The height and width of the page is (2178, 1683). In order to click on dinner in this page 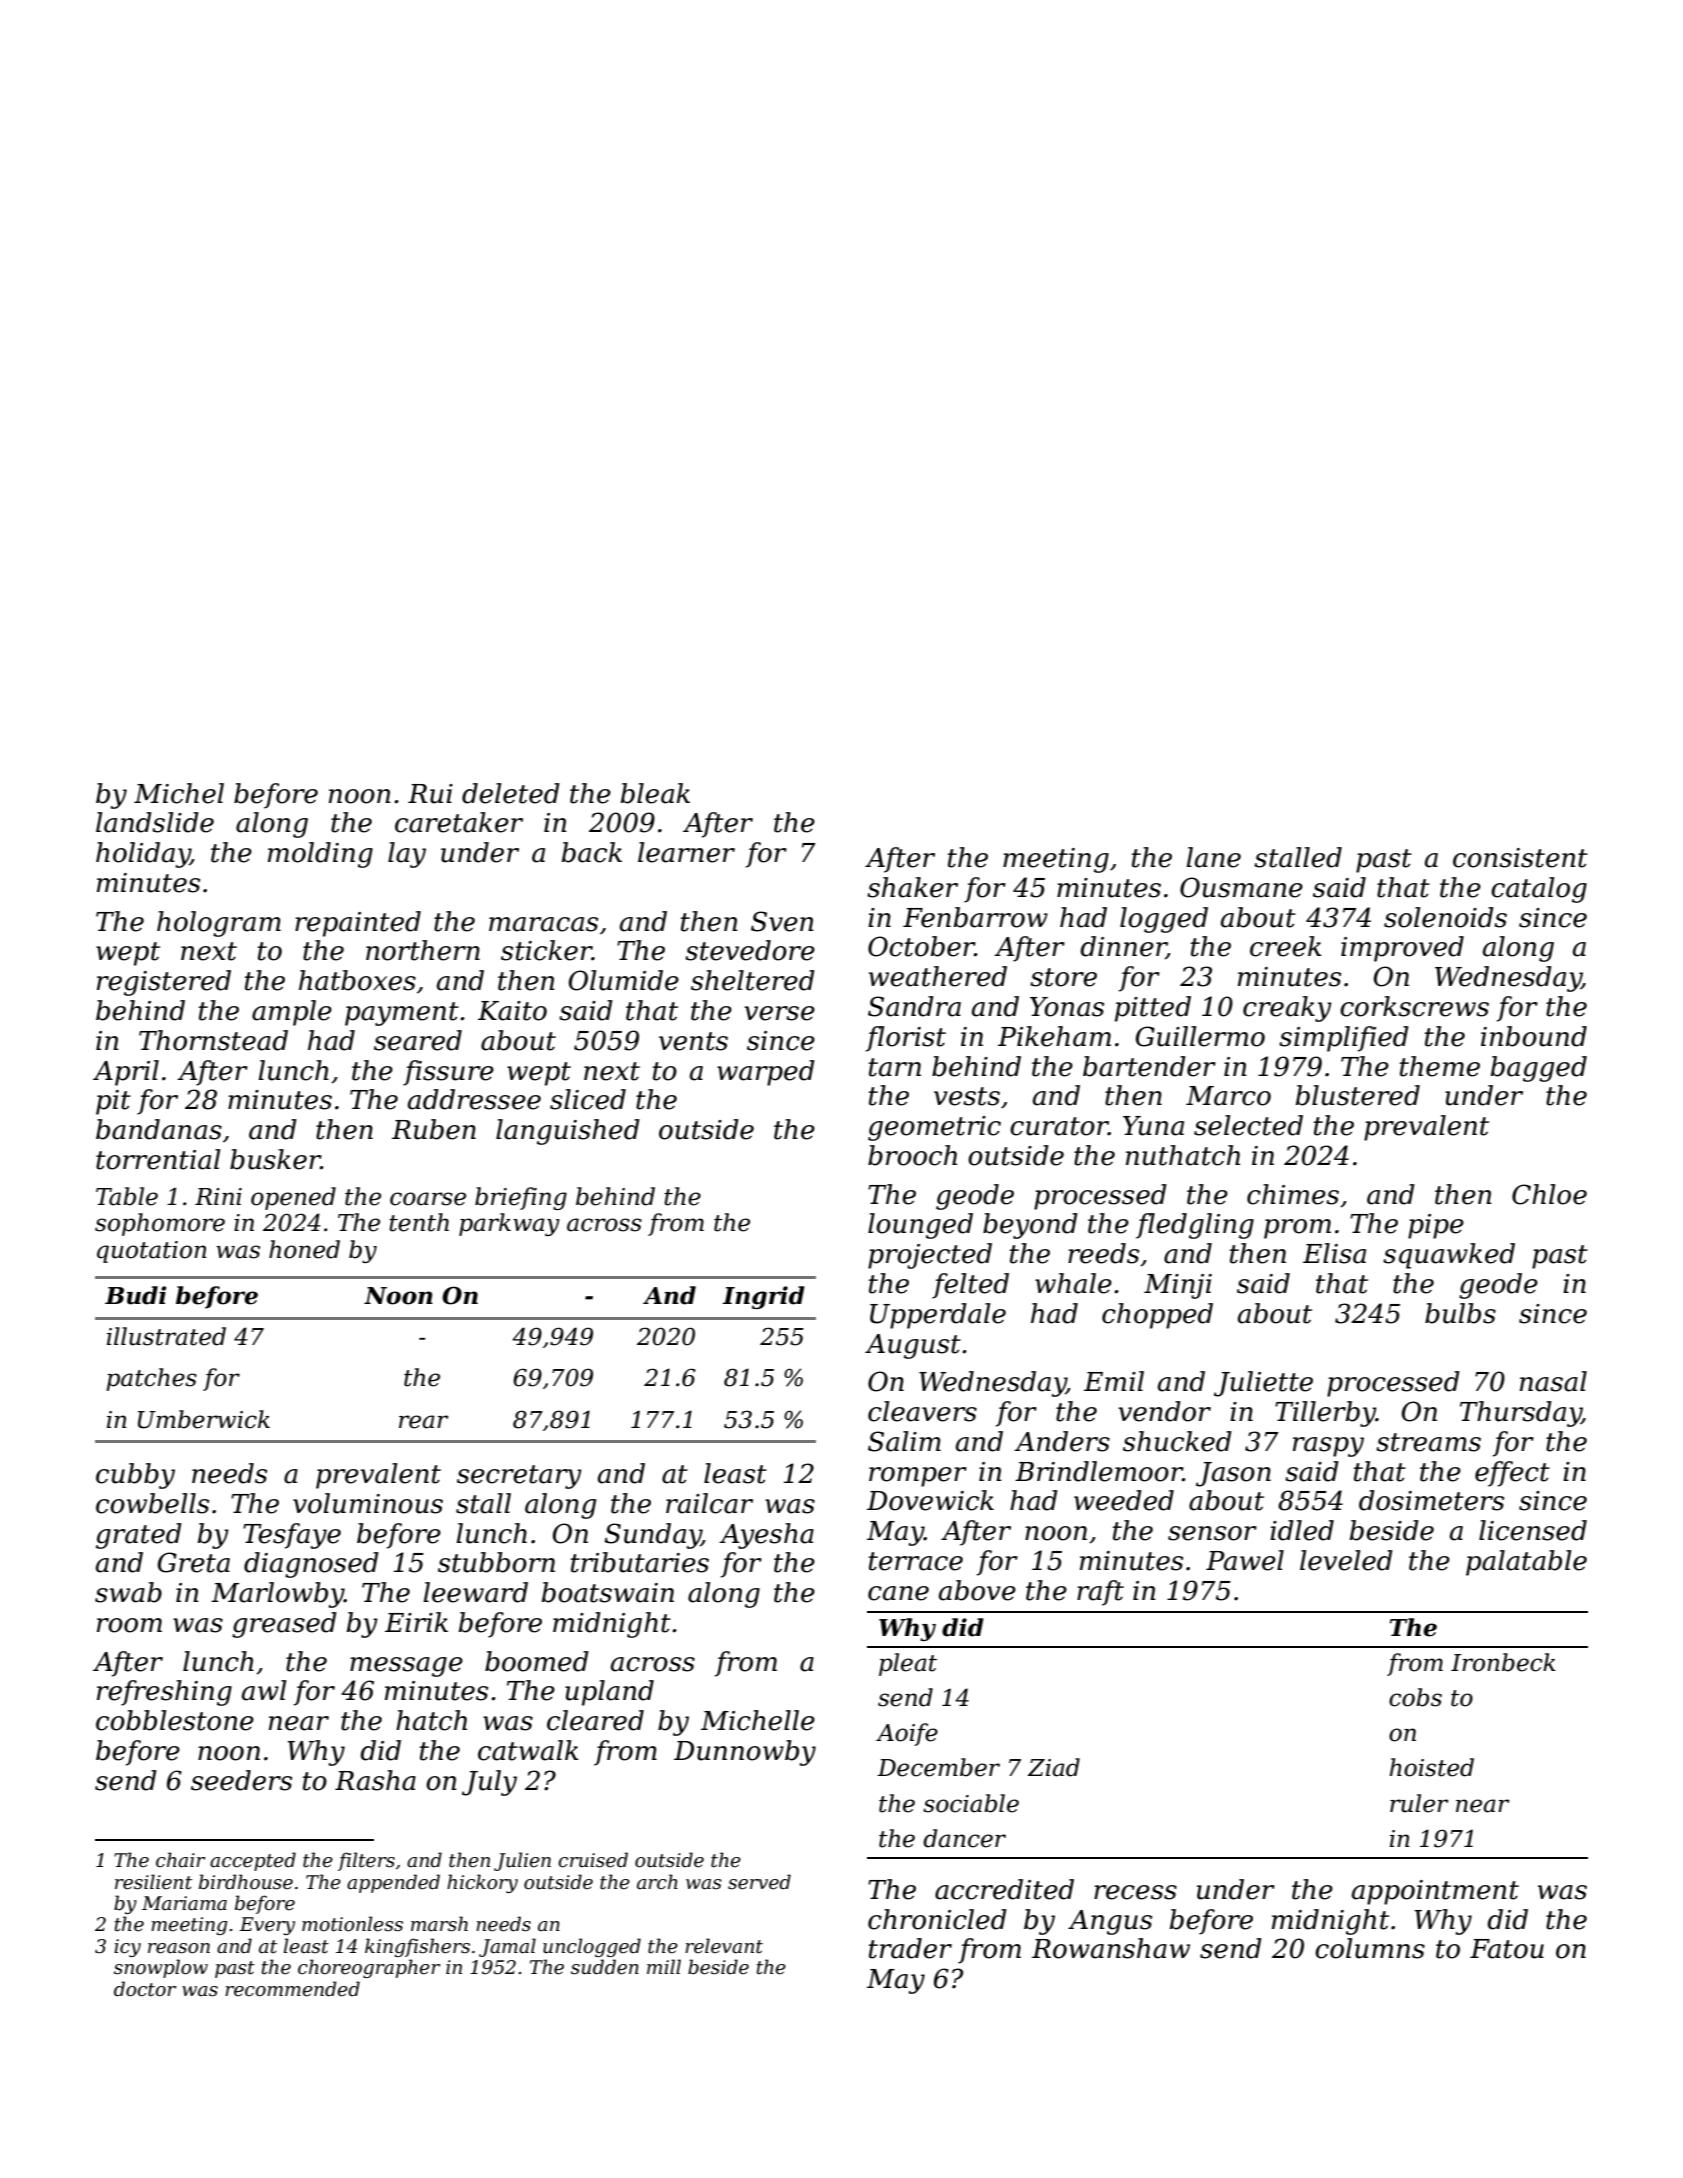, I will do `click(1123, 947)`.
